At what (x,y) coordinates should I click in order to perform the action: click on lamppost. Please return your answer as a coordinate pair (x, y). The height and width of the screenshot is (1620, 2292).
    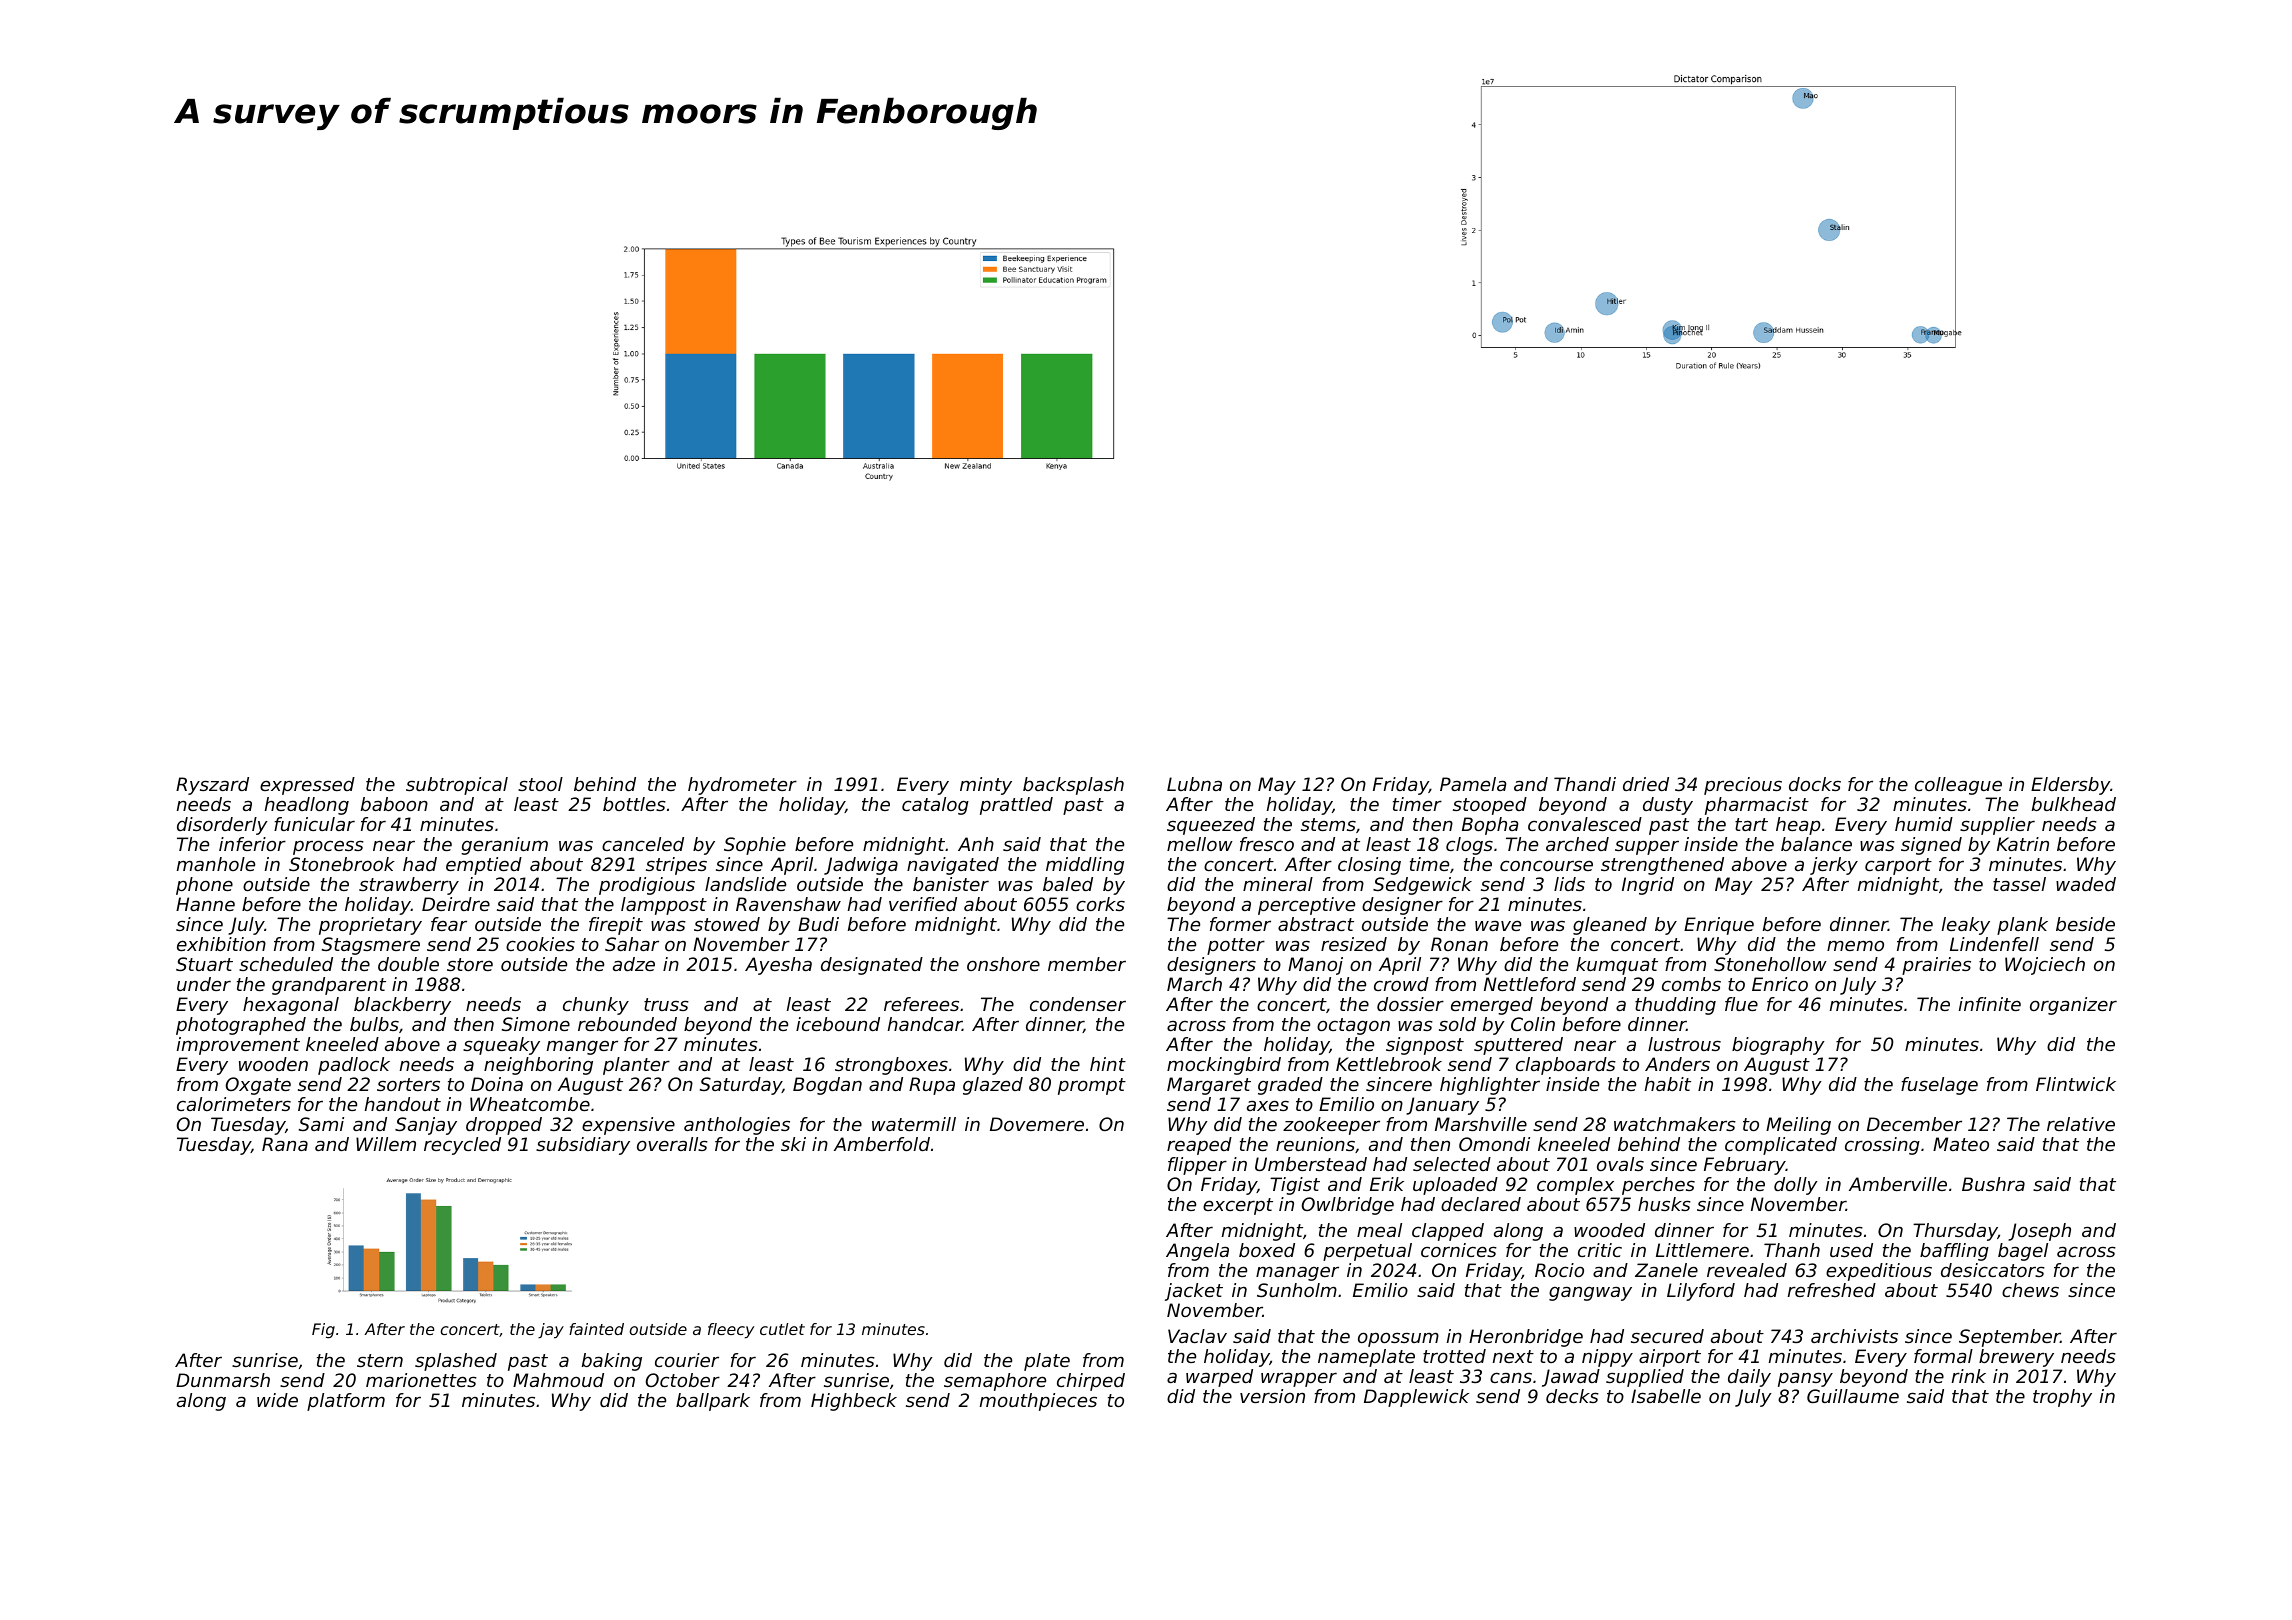
    Looking at the image, I should click on (664, 906).
